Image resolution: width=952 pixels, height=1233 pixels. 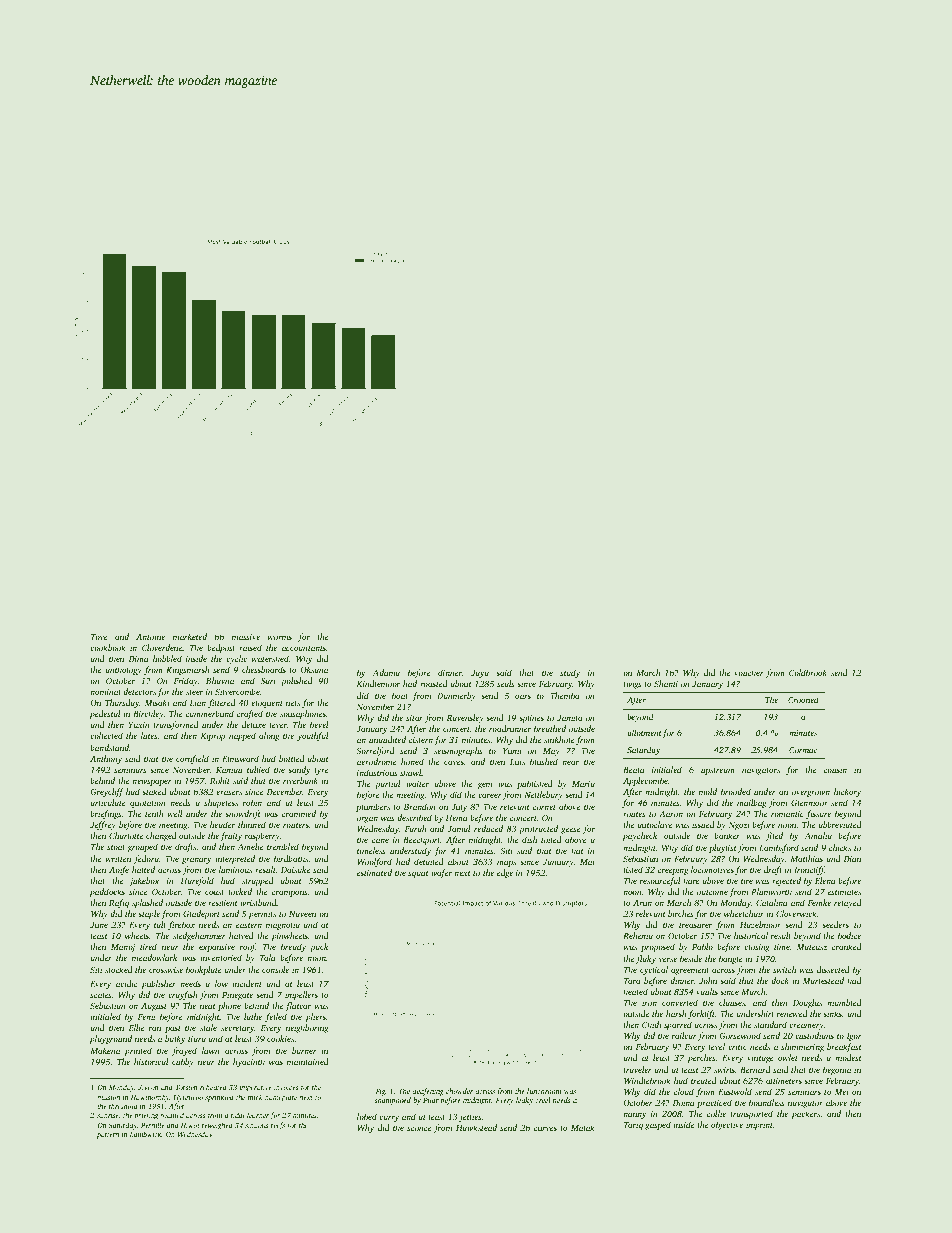 I want to click on Yuxin, so click(x=139, y=725).
